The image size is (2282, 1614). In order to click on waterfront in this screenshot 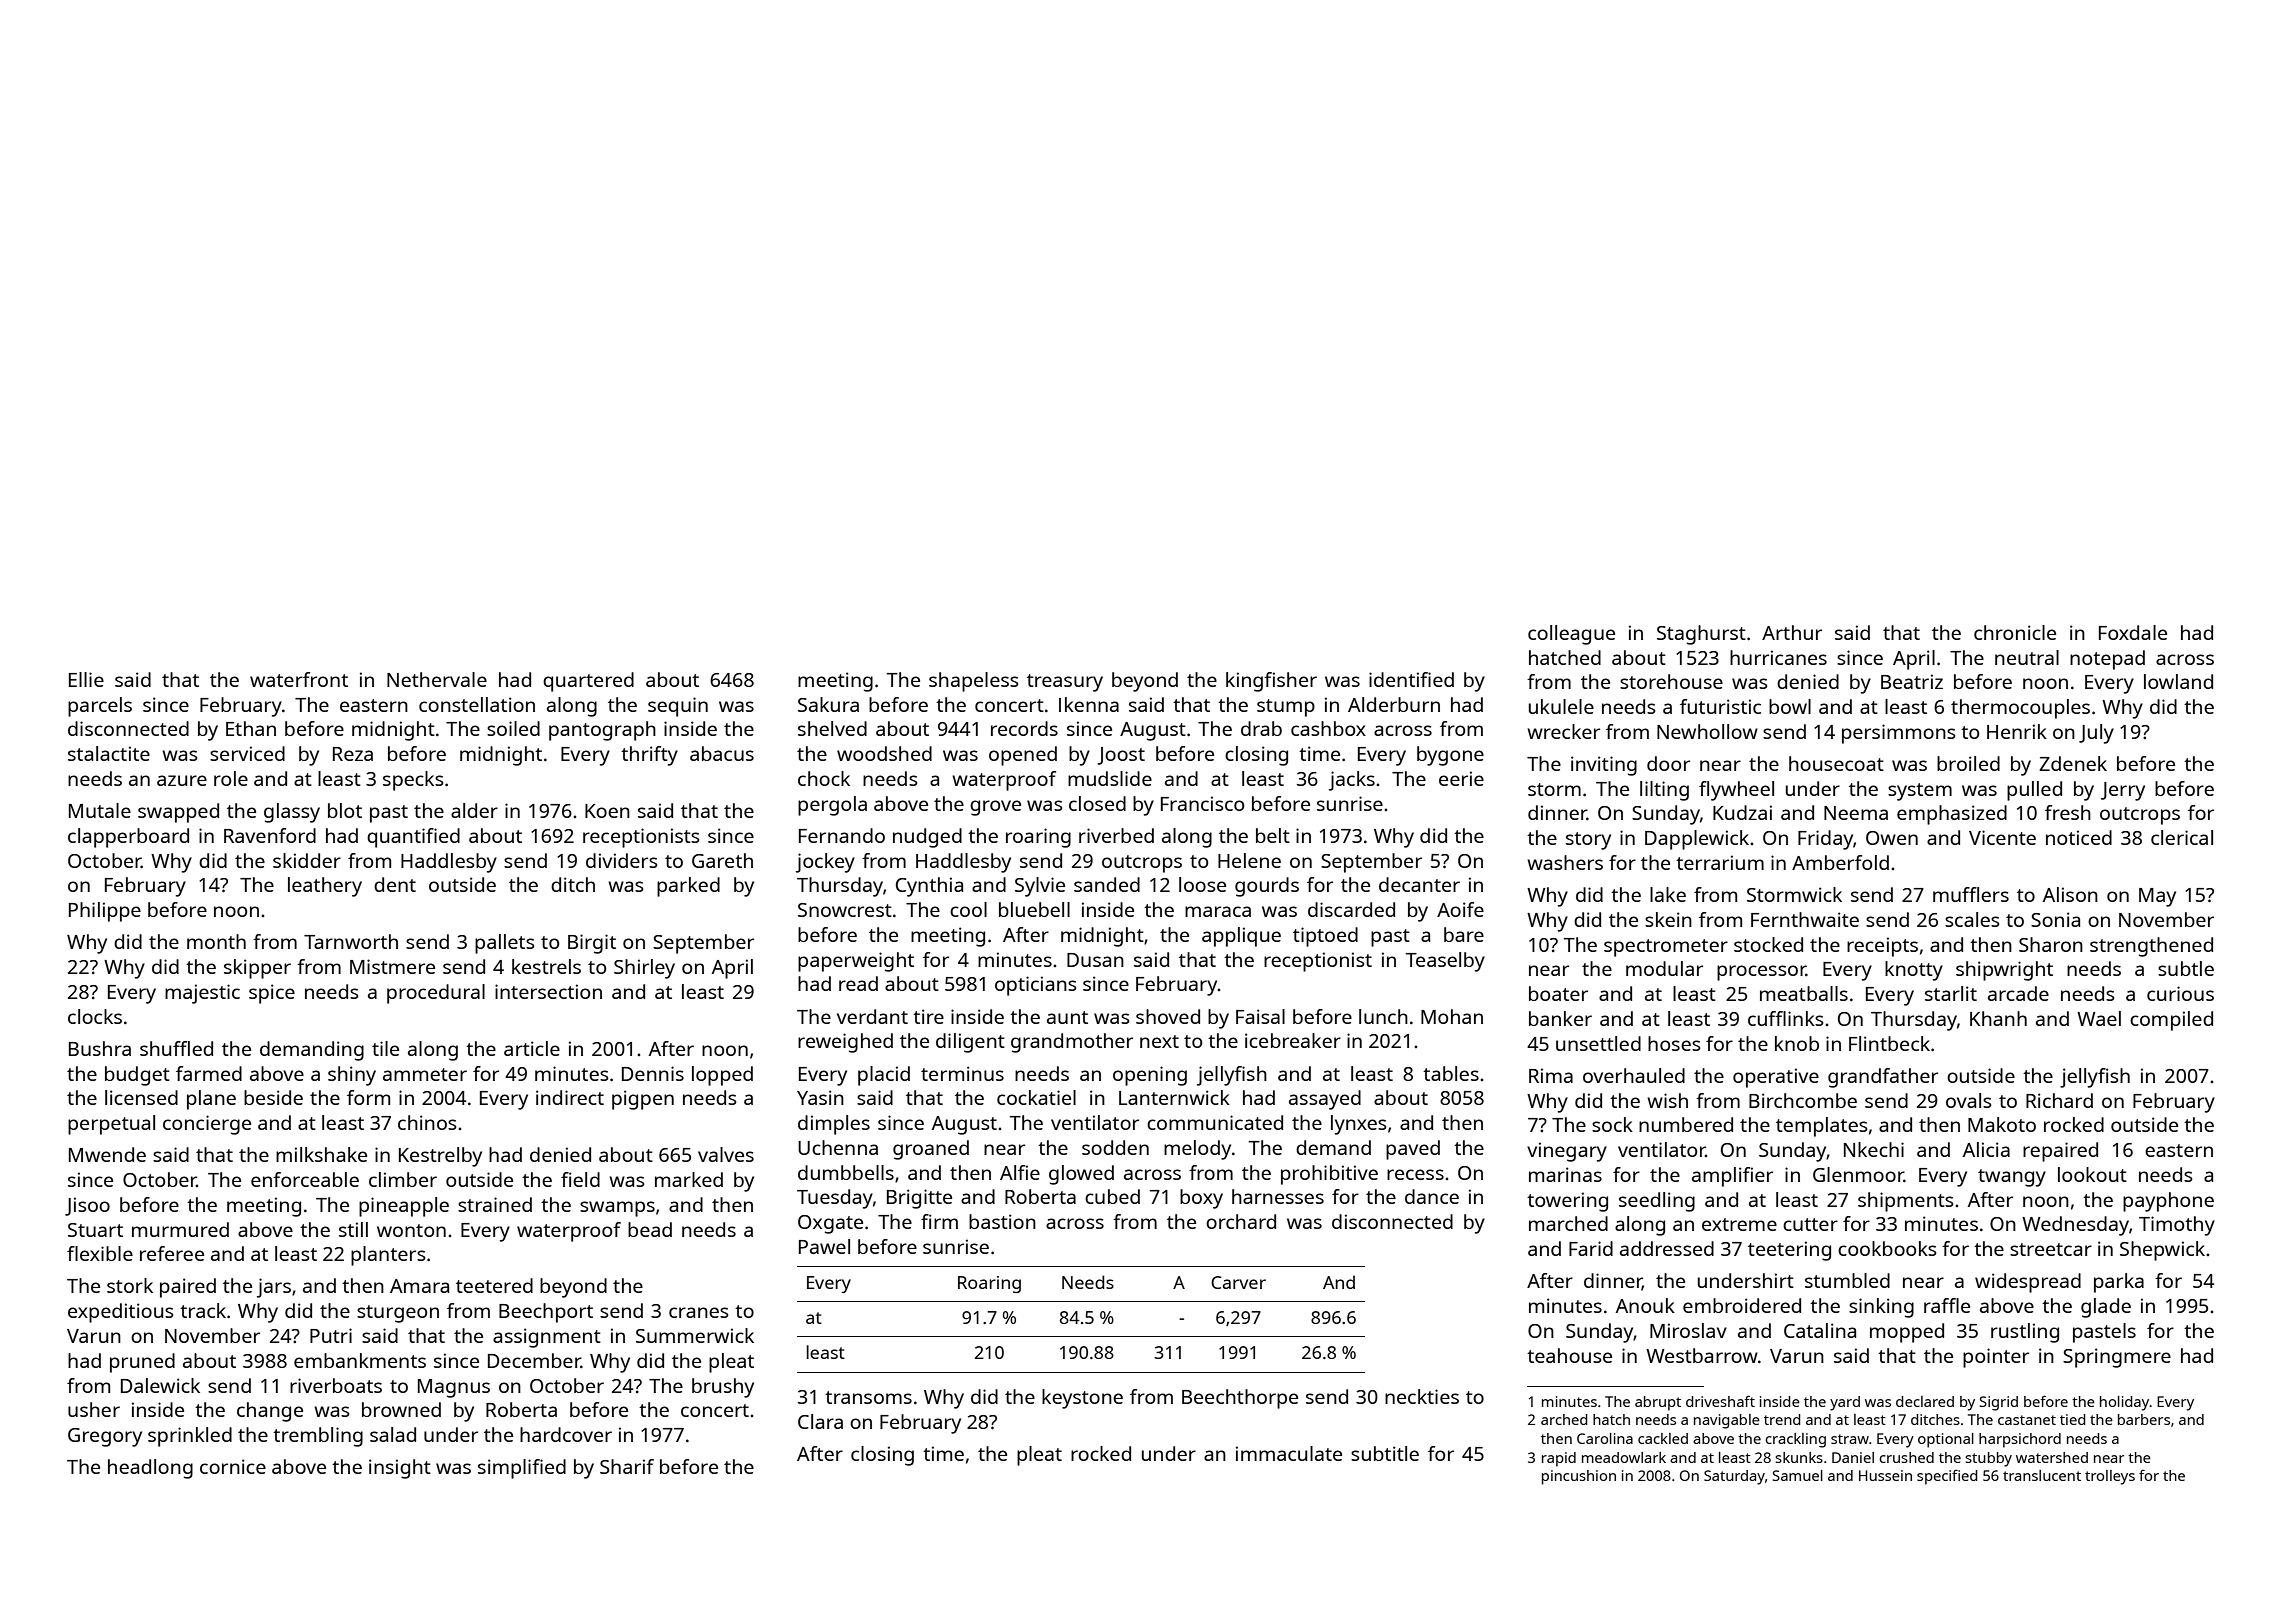, I will do `click(299, 679)`.
